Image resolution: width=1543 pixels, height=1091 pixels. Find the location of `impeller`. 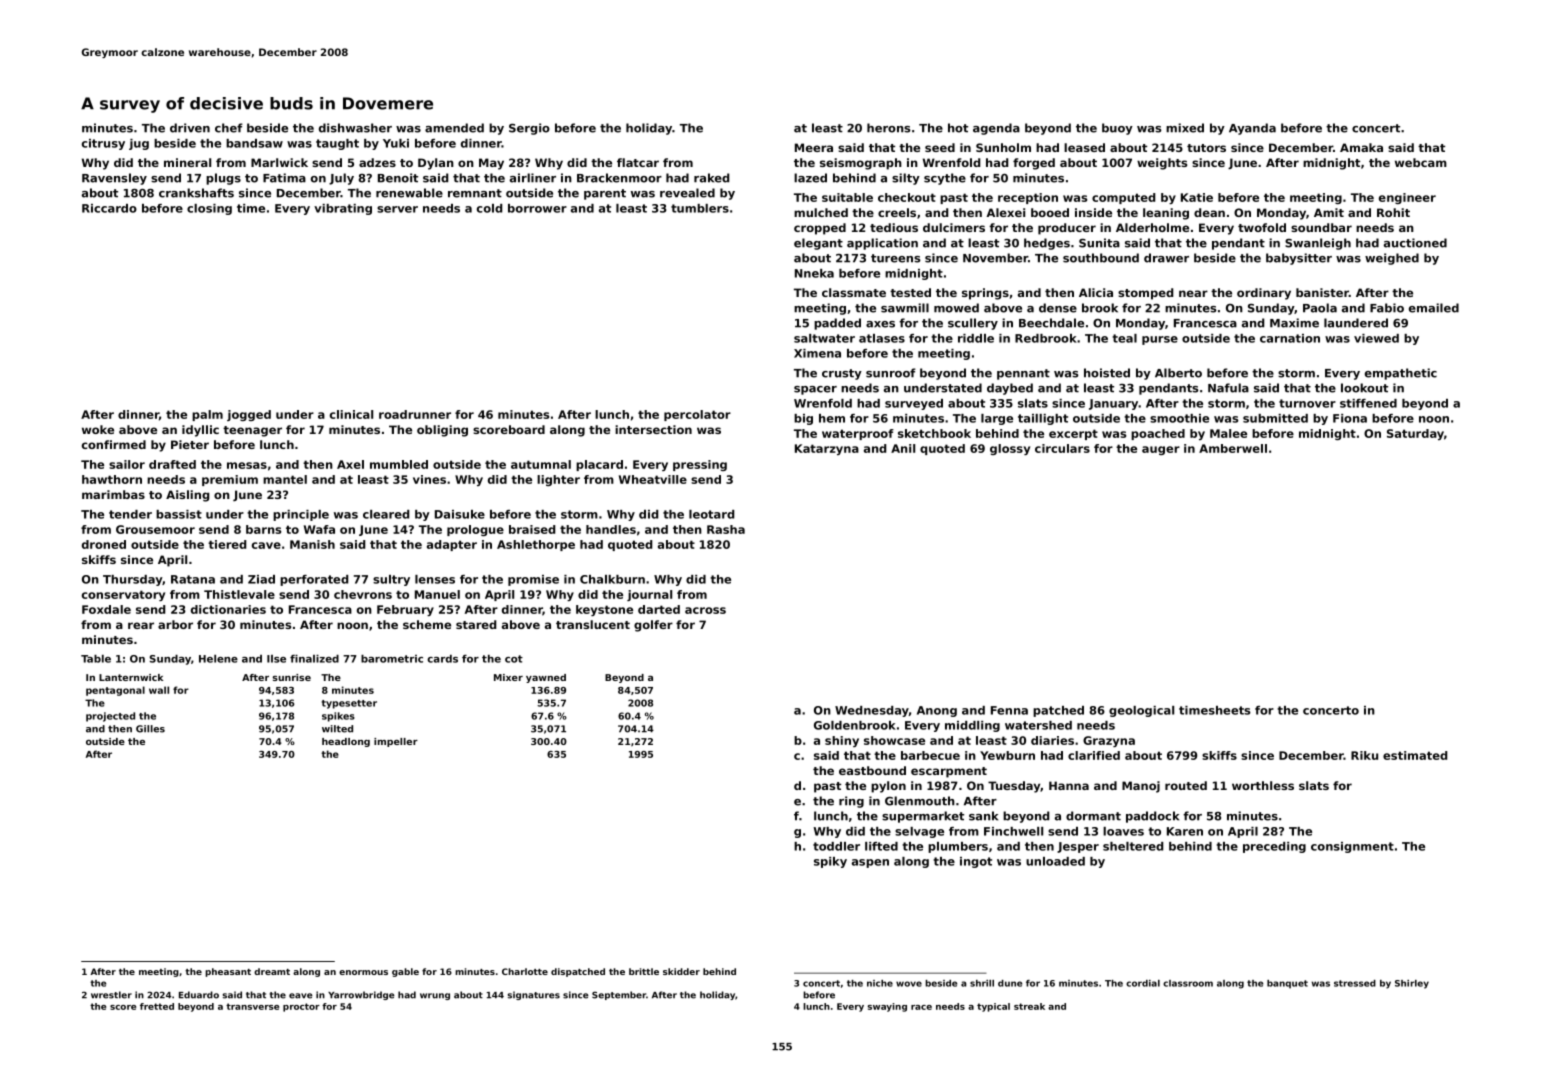

impeller is located at coordinates (396, 742).
